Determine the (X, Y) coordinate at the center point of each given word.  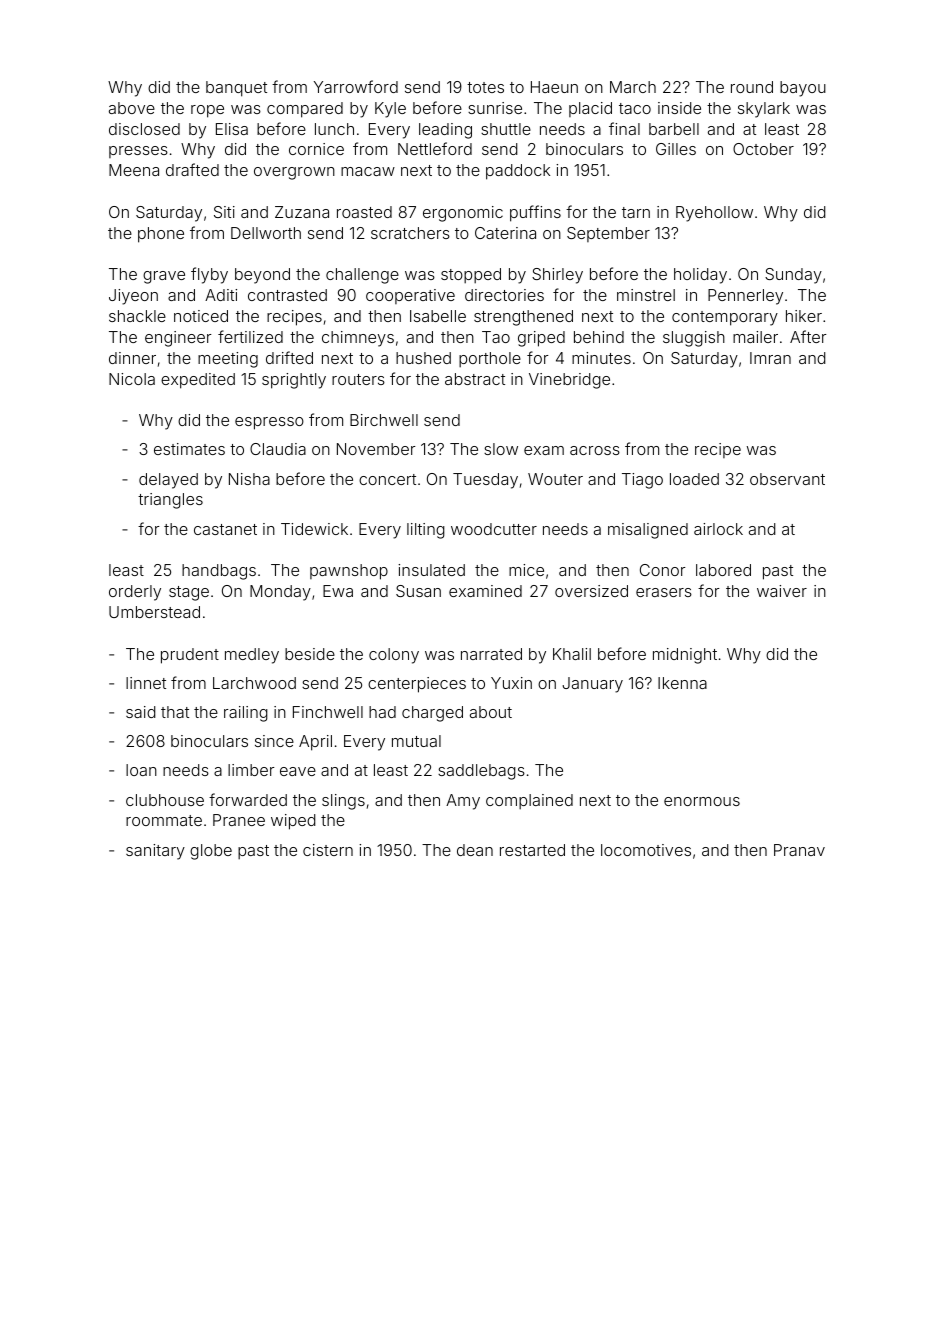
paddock (518, 172)
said (141, 712)
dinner (132, 358)
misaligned (648, 531)
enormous (702, 801)
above (132, 108)
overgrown (294, 173)
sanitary (155, 852)
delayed (168, 481)
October (763, 149)
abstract (475, 379)
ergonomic (463, 214)
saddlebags (481, 772)
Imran (770, 358)
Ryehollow (714, 214)
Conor (663, 570)
